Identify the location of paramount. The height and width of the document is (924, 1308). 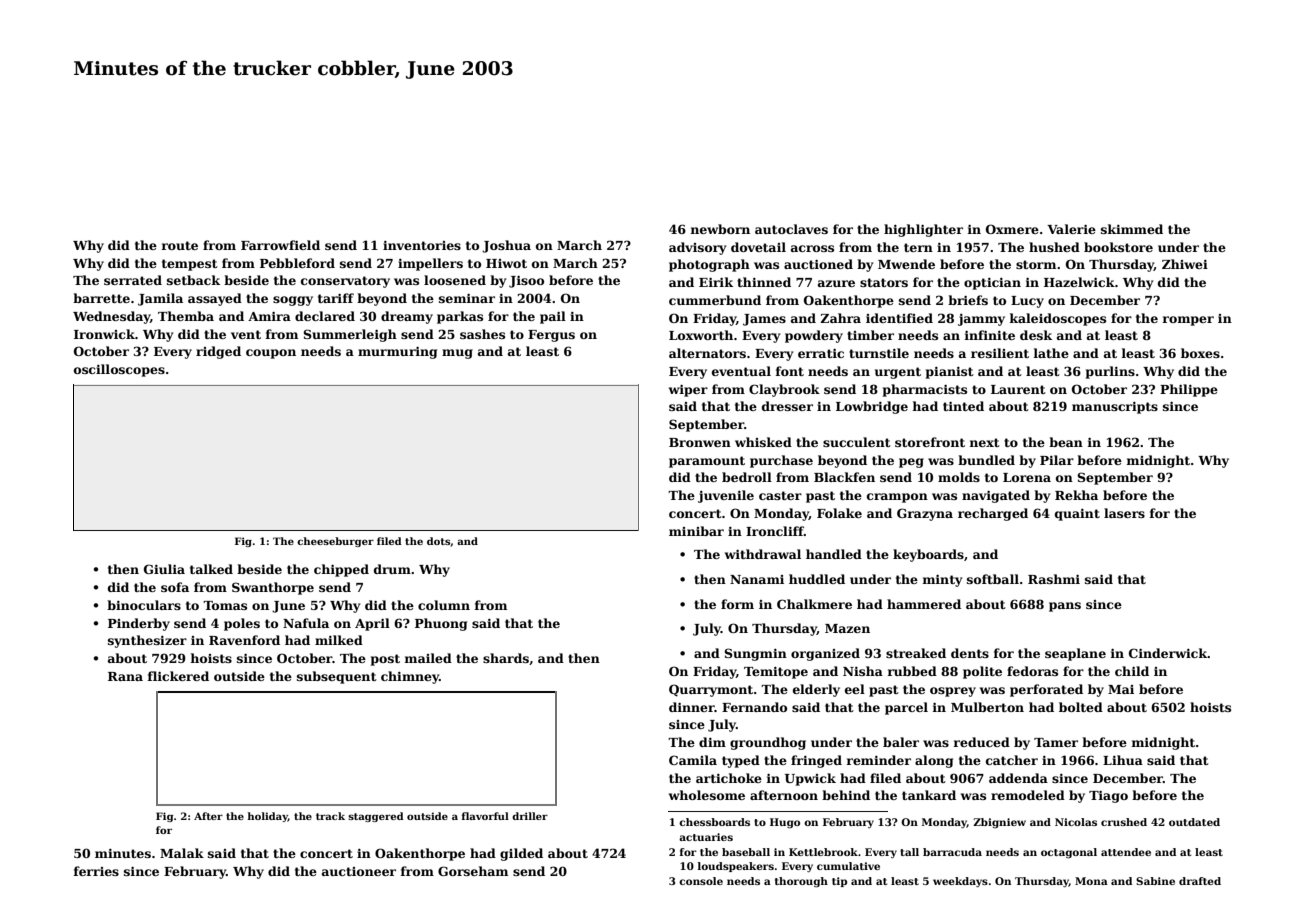
(707, 462).
